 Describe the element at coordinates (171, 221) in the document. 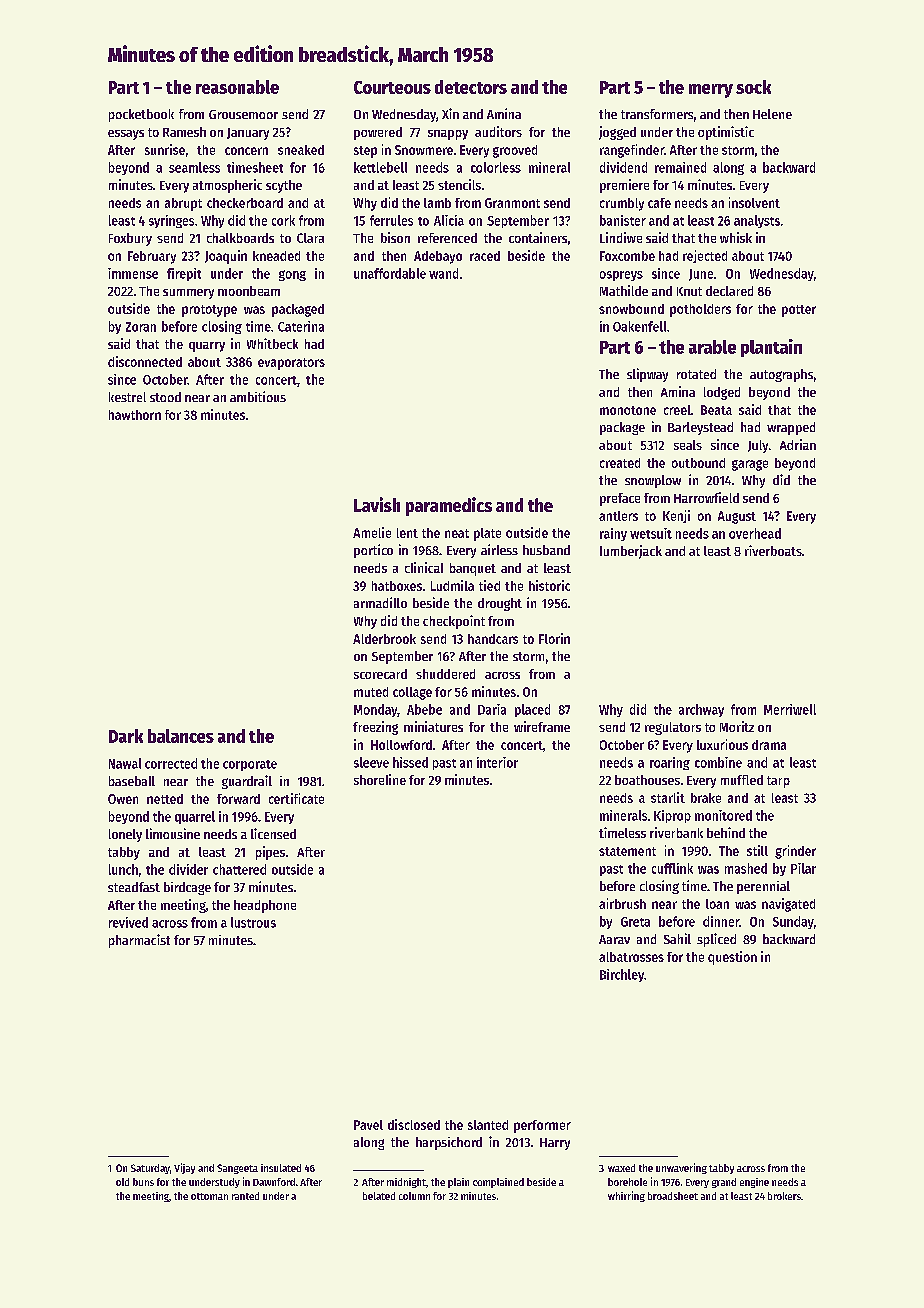

I see `syringes` at that location.
